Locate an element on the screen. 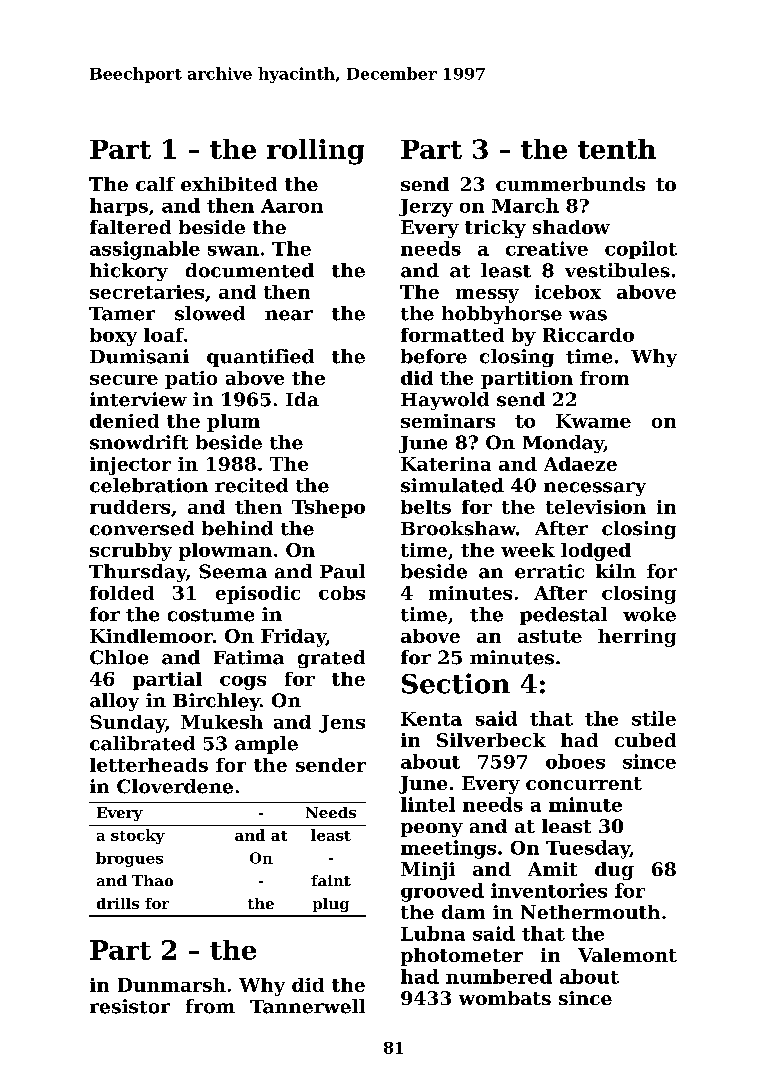  Thao is located at coordinates (152, 880).
